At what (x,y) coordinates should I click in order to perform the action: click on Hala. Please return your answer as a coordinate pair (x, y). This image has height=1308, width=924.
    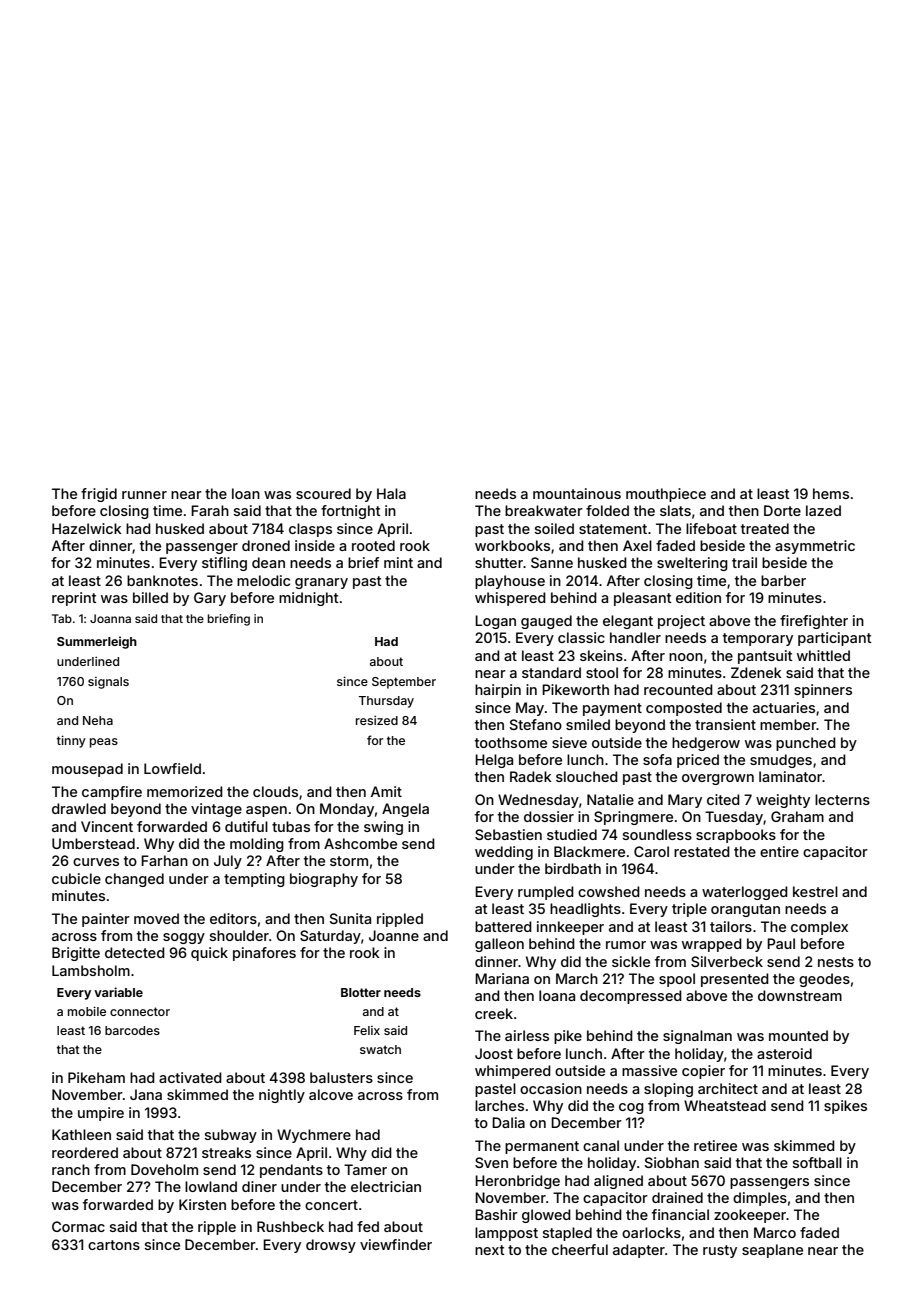
    Looking at the image, I should click on (391, 493).
